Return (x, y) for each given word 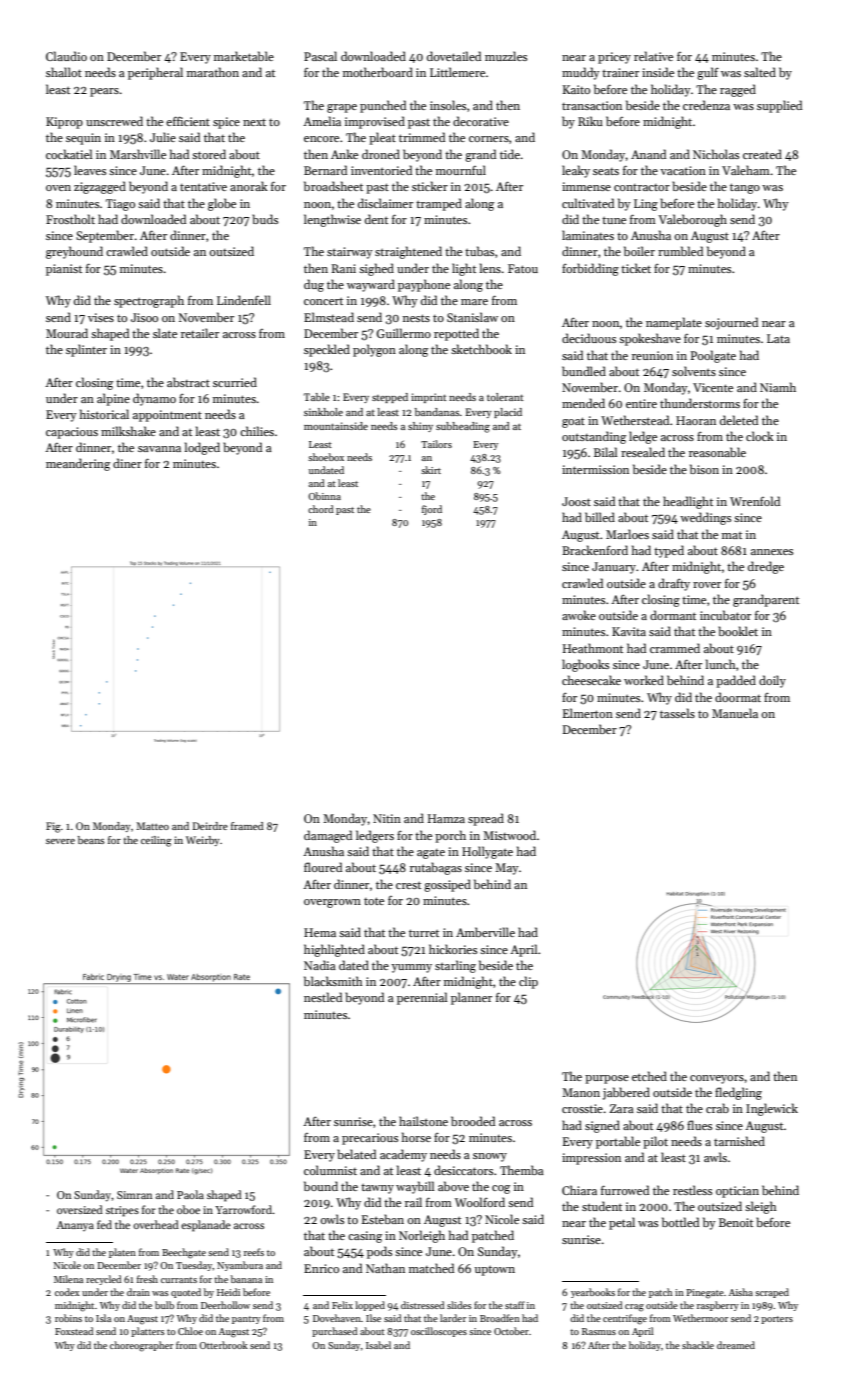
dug (314, 285)
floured (323, 867)
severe (60, 841)
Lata (778, 338)
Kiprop (64, 123)
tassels (677, 713)
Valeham (746, 170)
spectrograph (149, 301)
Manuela (735, 713)
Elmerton (588, 713)
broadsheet (333, 186)
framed (247, 826)
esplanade (206, 1226)
